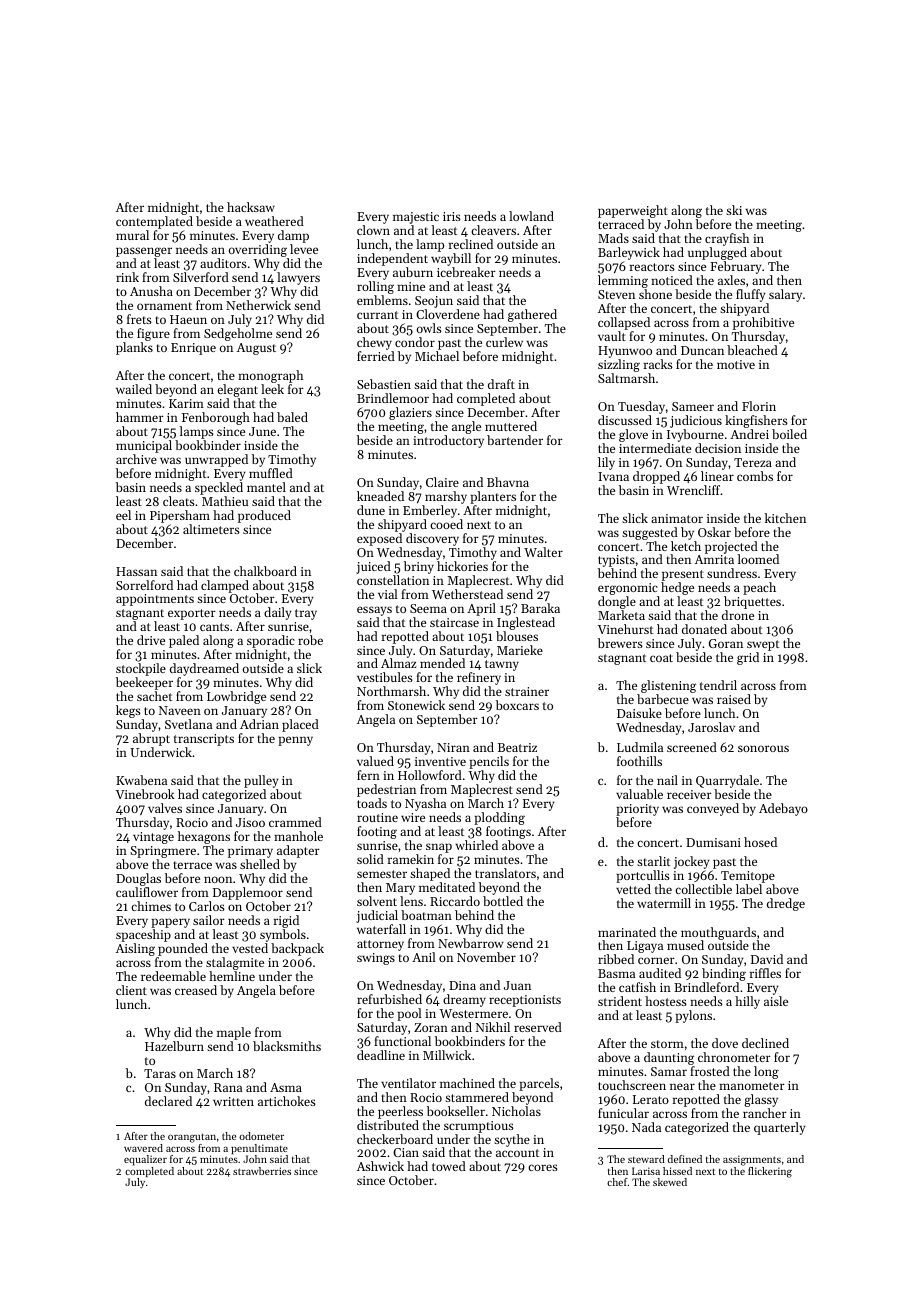  Describe the element at coordinates (543, 1167) in the screenshot. I see `cores` at that location.
